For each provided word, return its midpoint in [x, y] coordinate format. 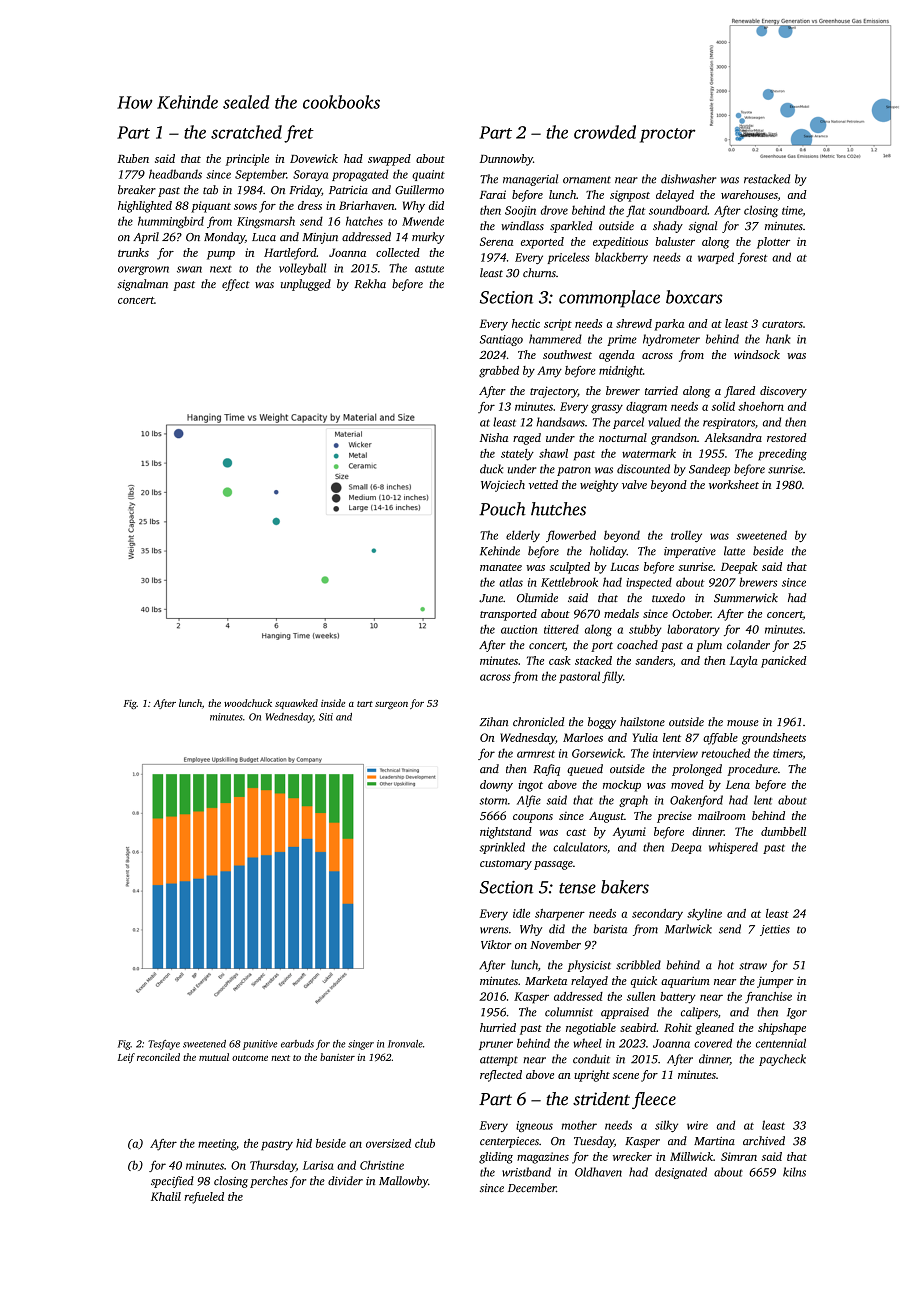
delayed [675, 196]
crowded [605, 132]
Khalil [166, 1196]
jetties [775, 930]
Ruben [133, 158]
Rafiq [546, 770]
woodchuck [248, 703]
